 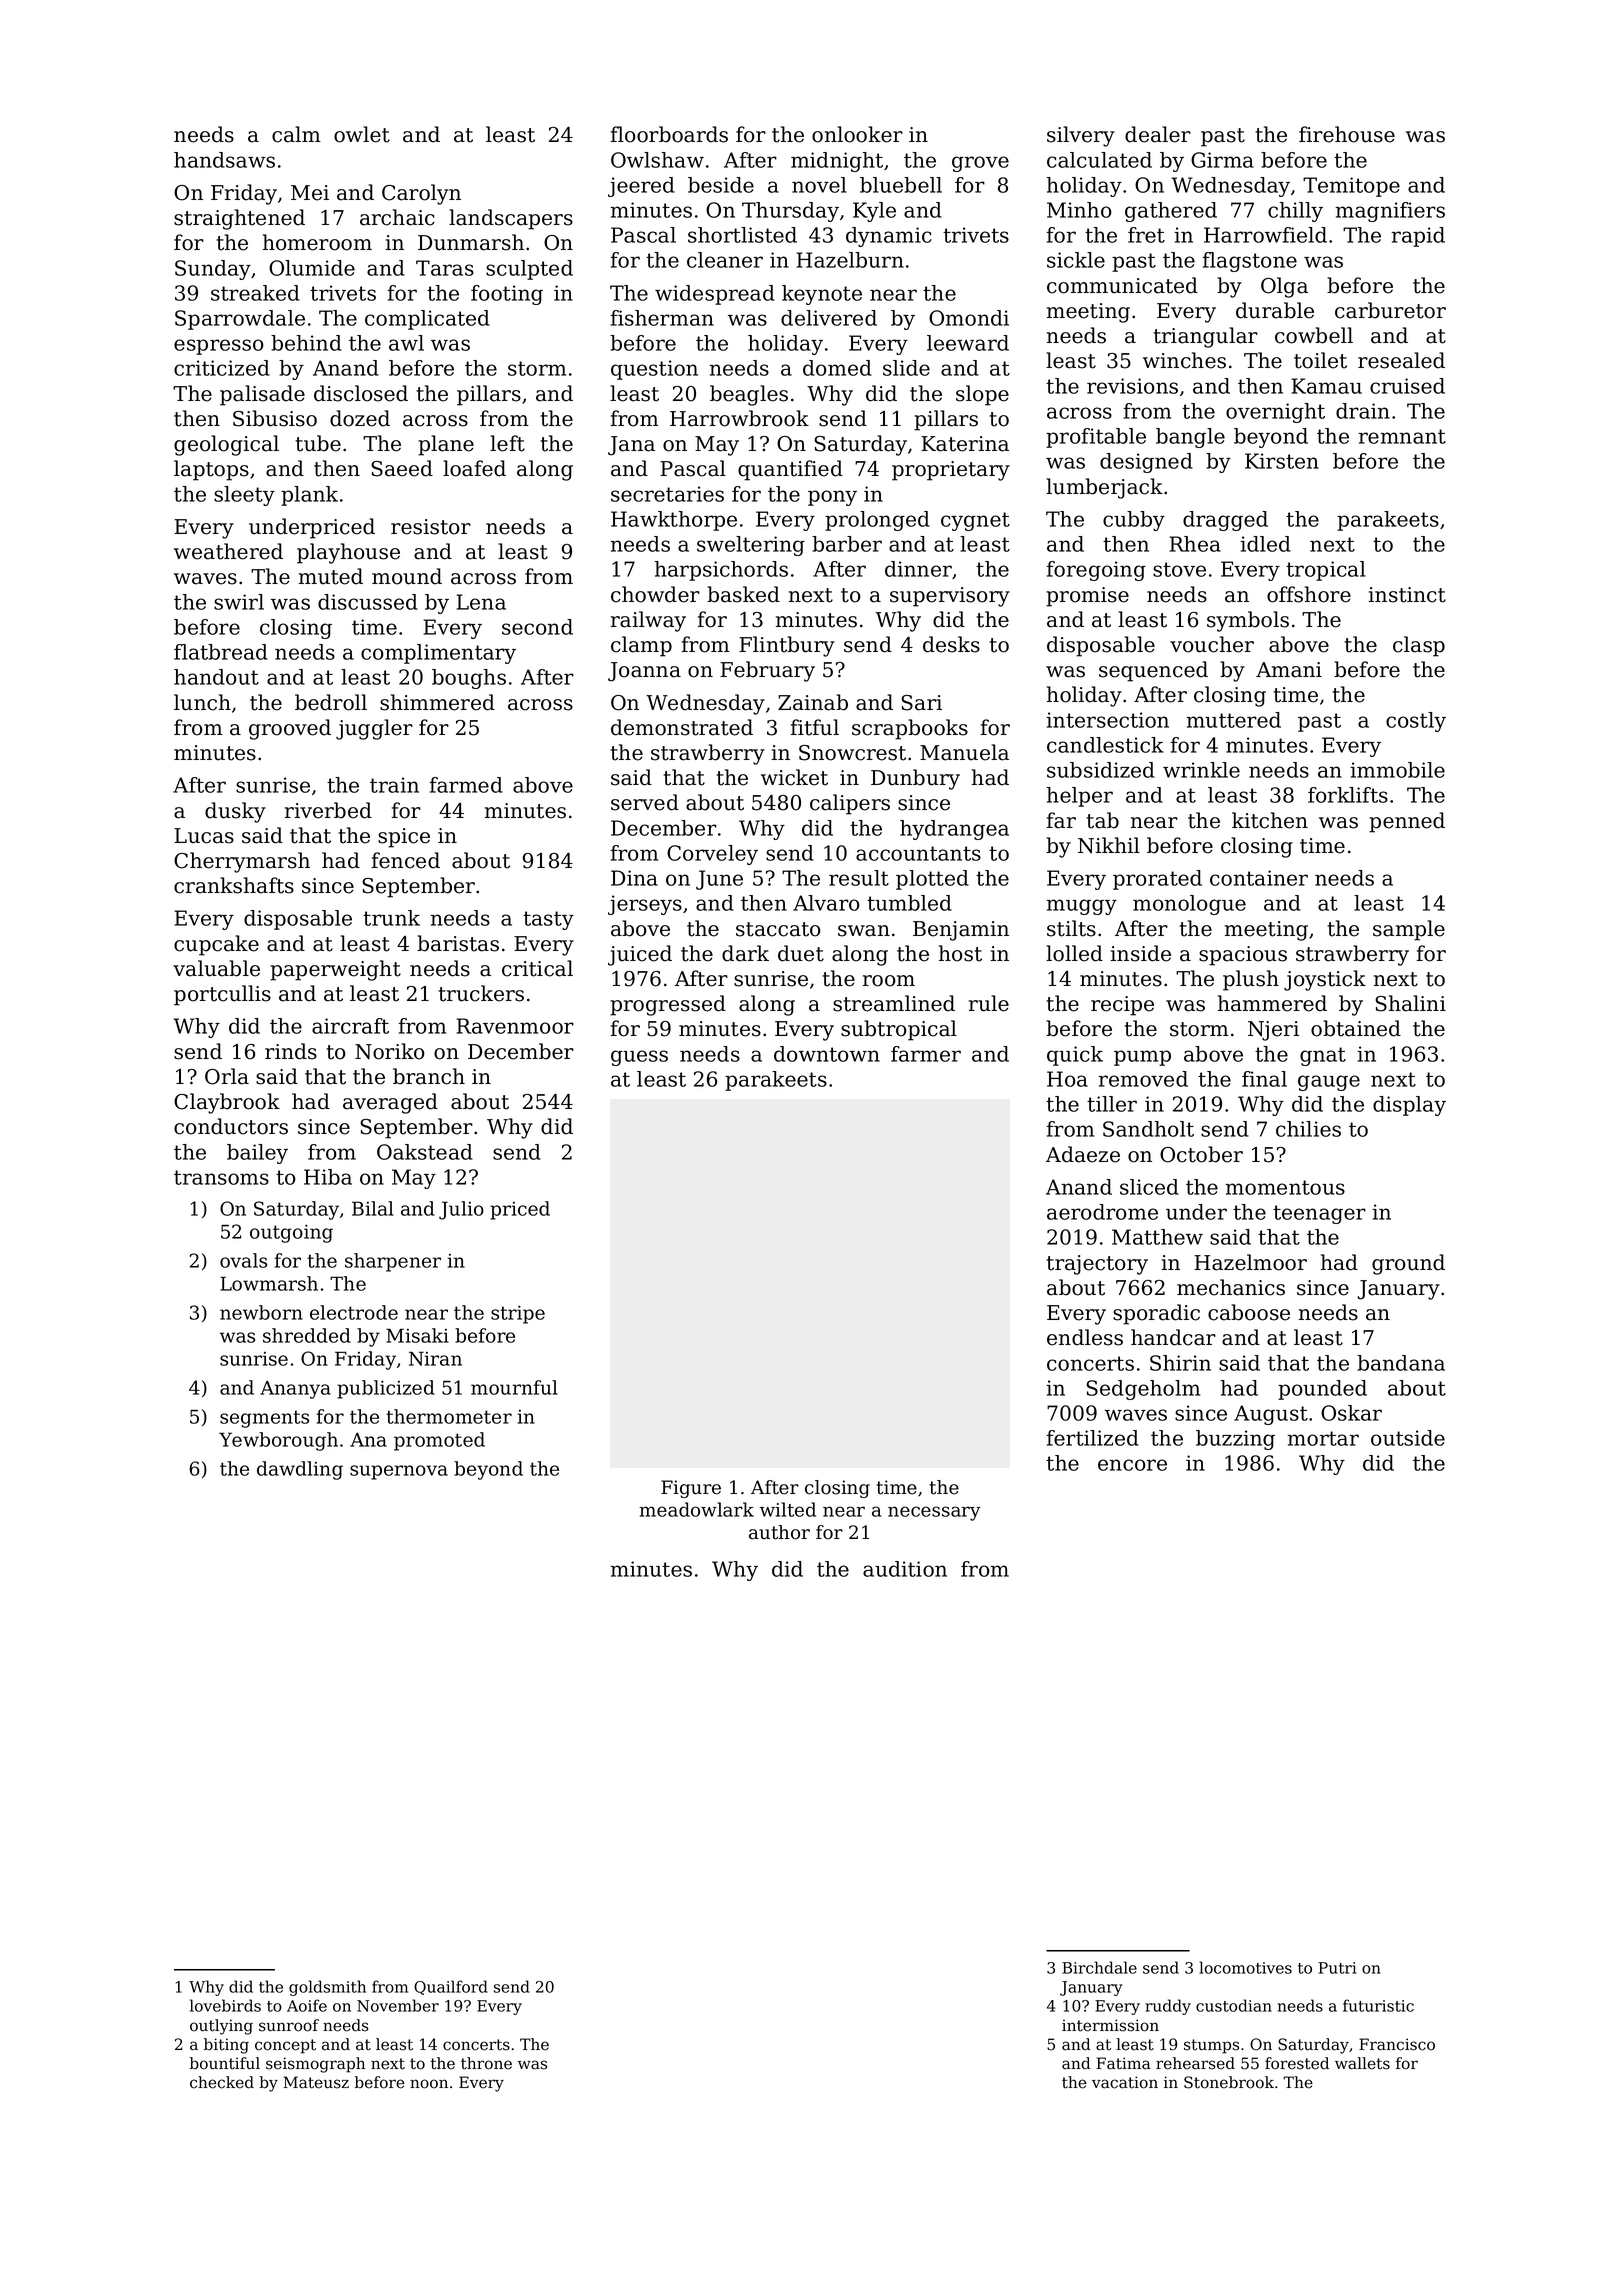 What do you see at coordinates (1125, 2082) in the page?
I see `vacation` at bounding box center [1125, 2082].
